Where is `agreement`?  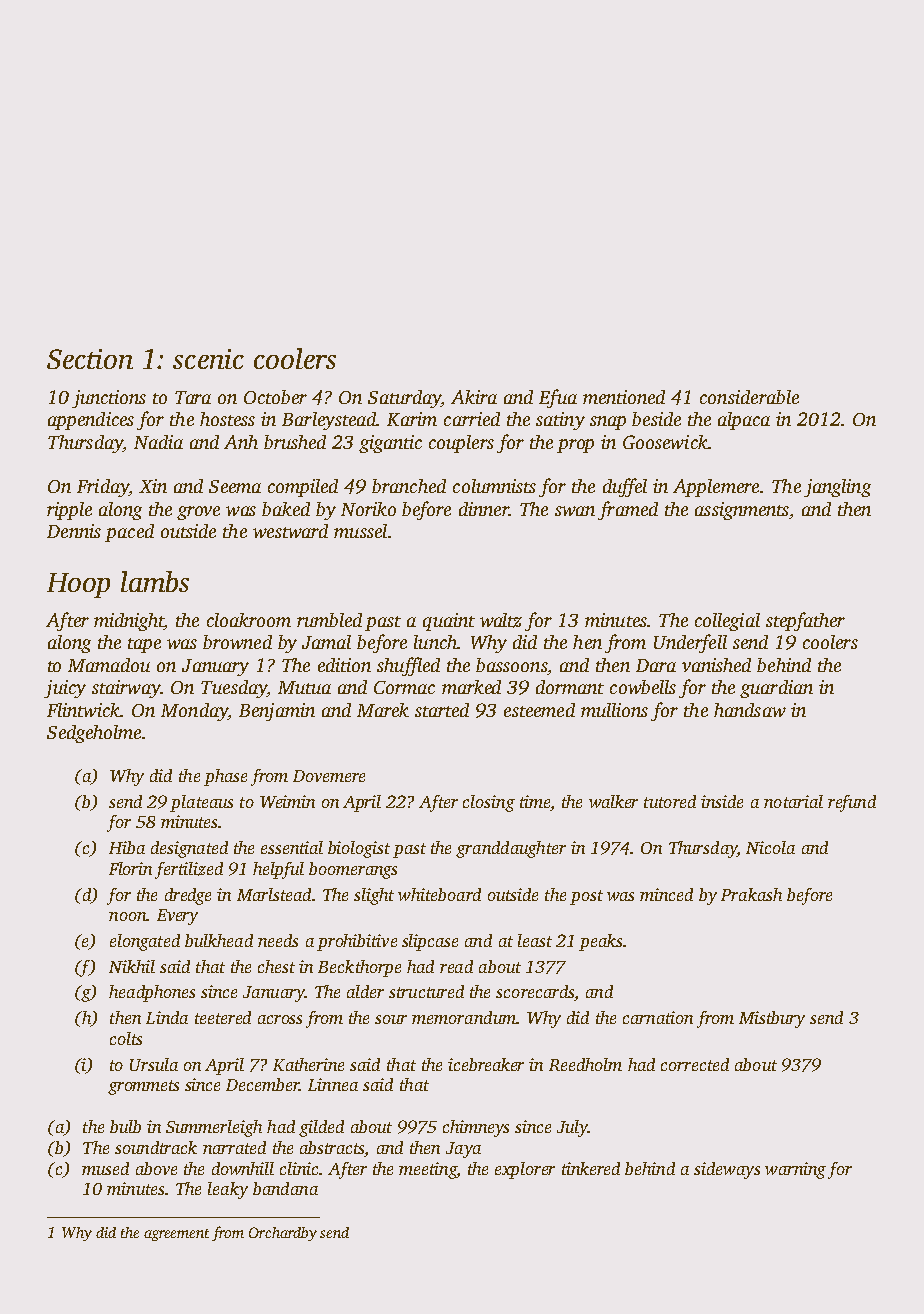 agreement is located at coordinates (176, 1235).
